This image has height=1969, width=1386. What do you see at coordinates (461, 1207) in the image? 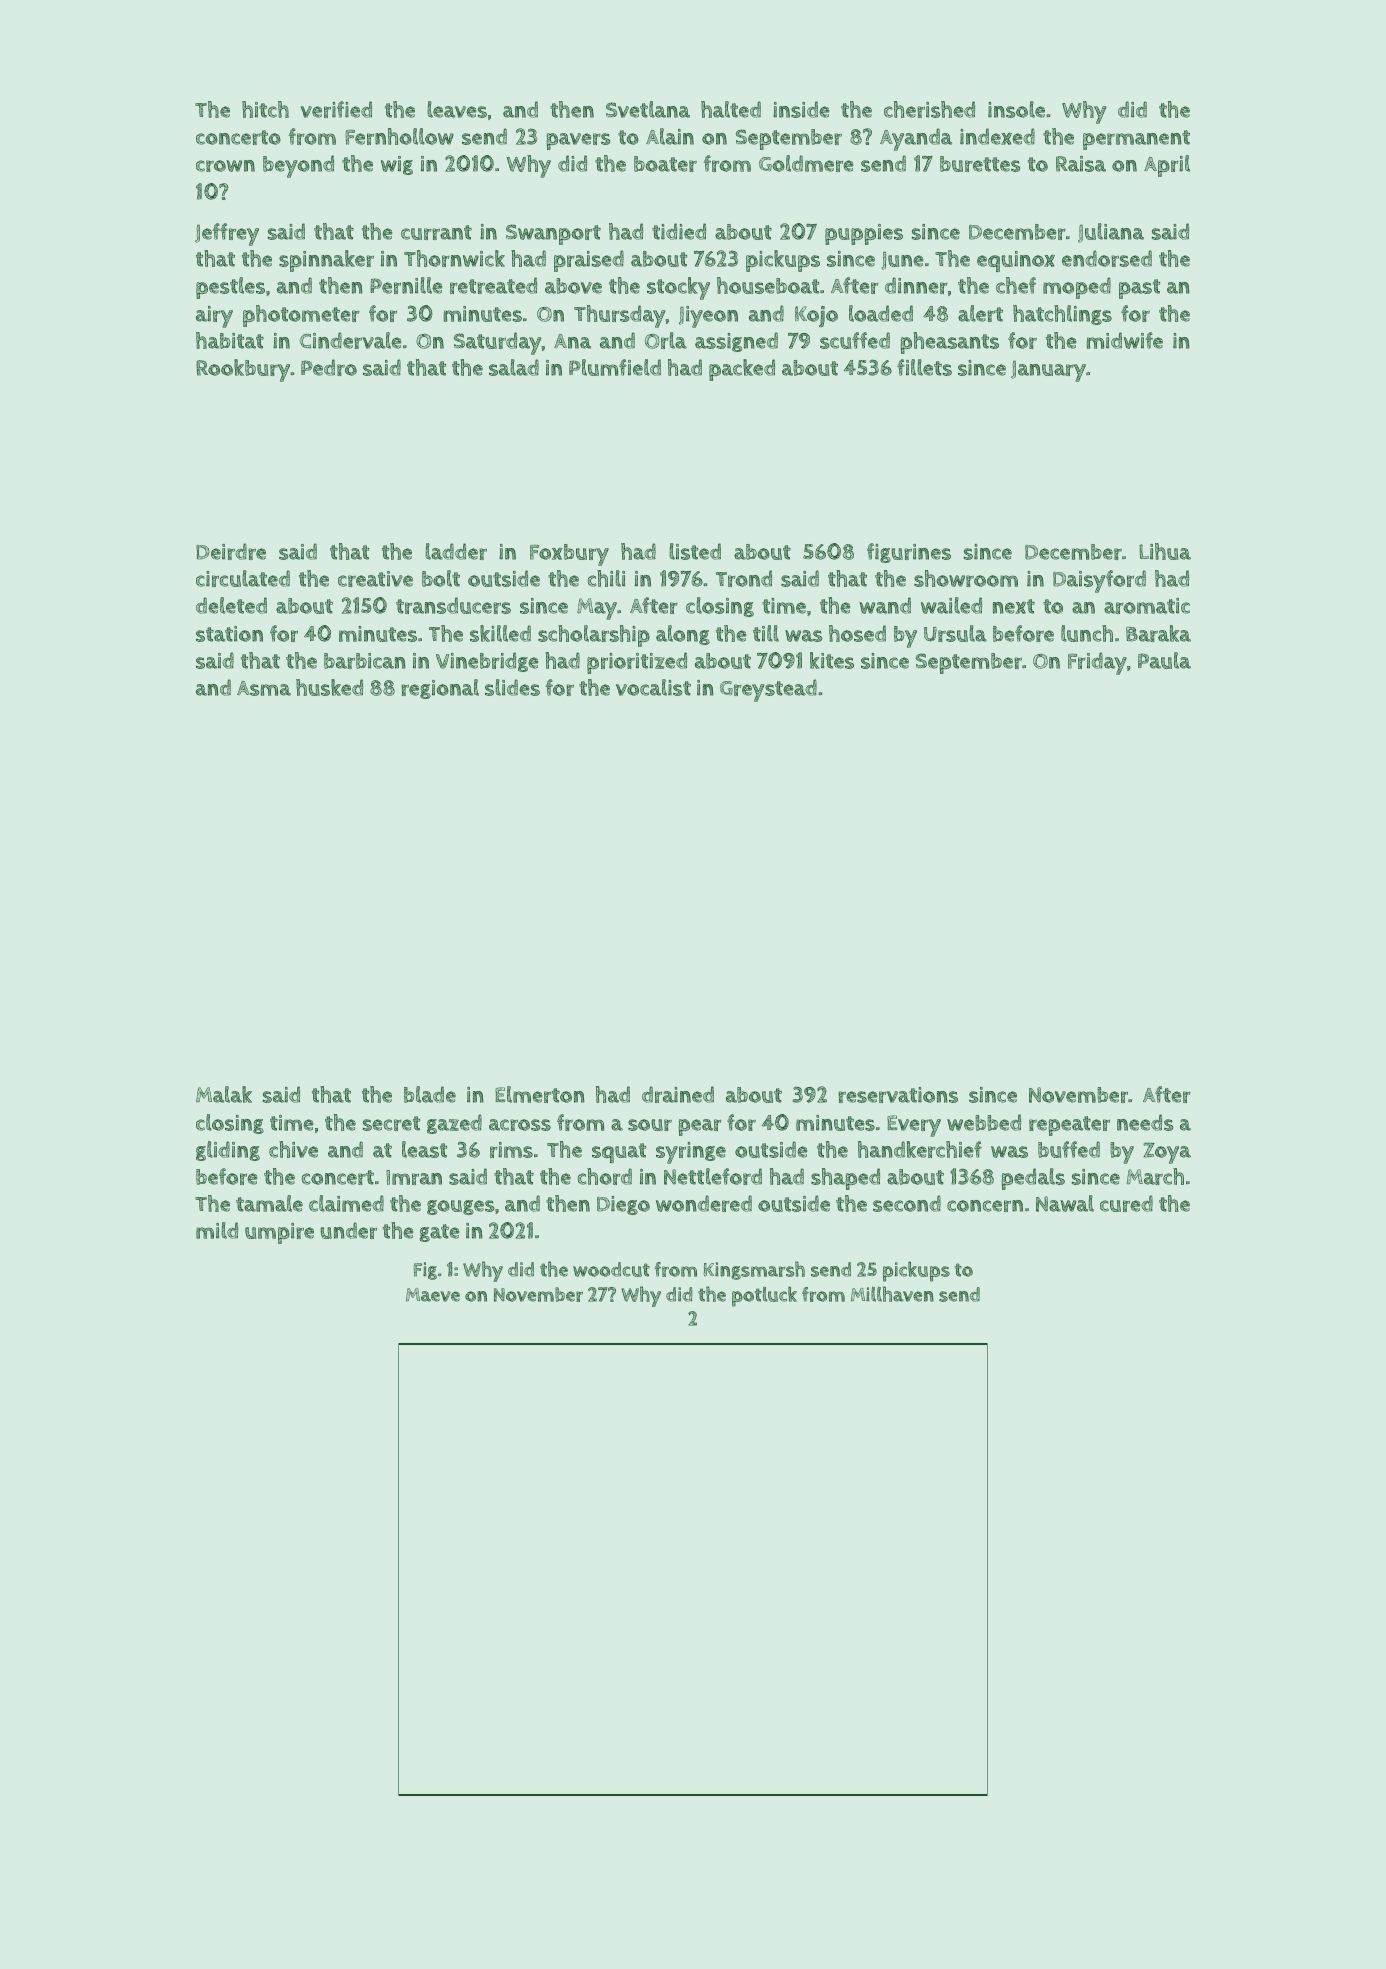
I see `gouges` at bounding box center [461, 1207].
